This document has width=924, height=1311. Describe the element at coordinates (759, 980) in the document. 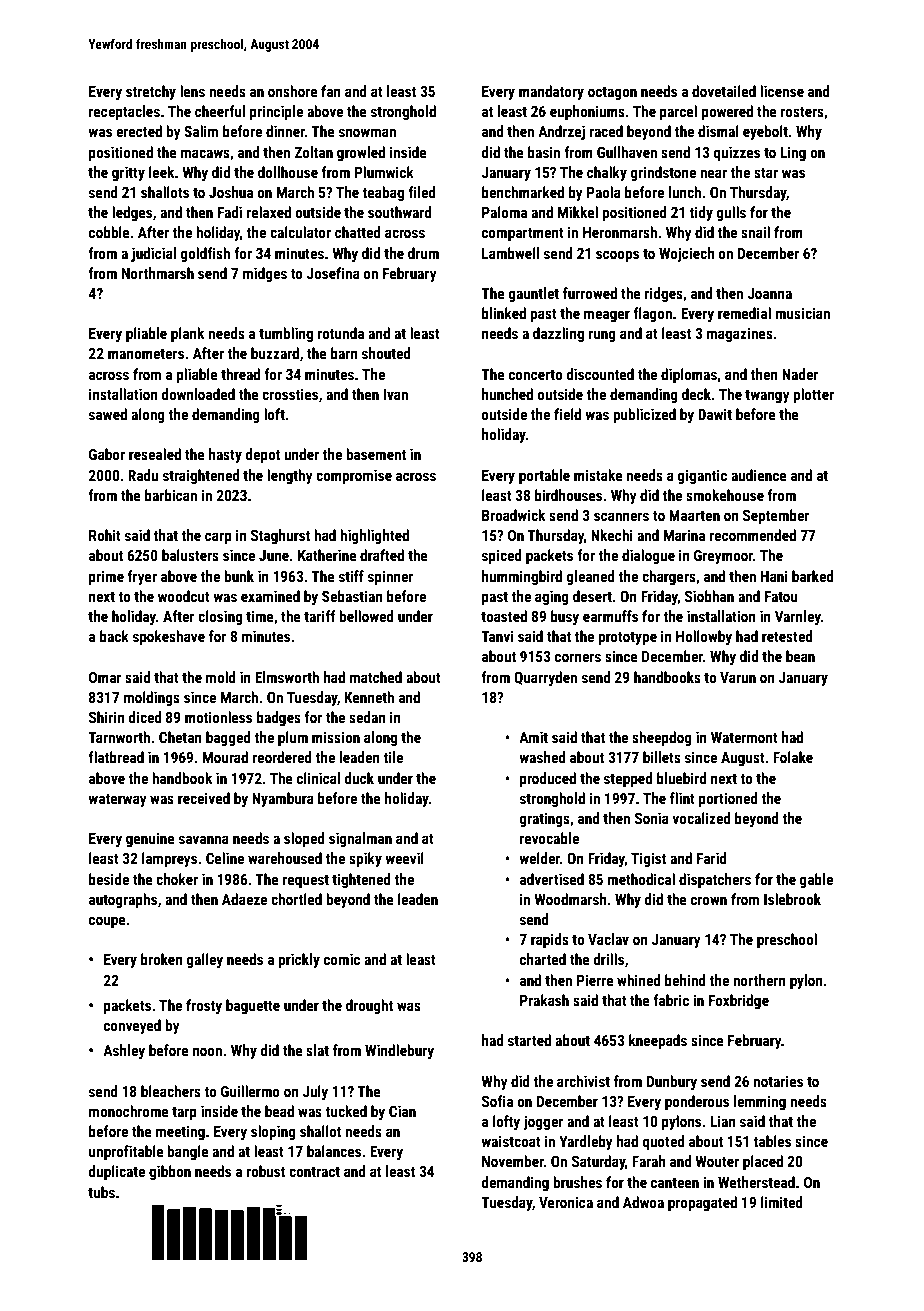

I see `northern` at that location.
